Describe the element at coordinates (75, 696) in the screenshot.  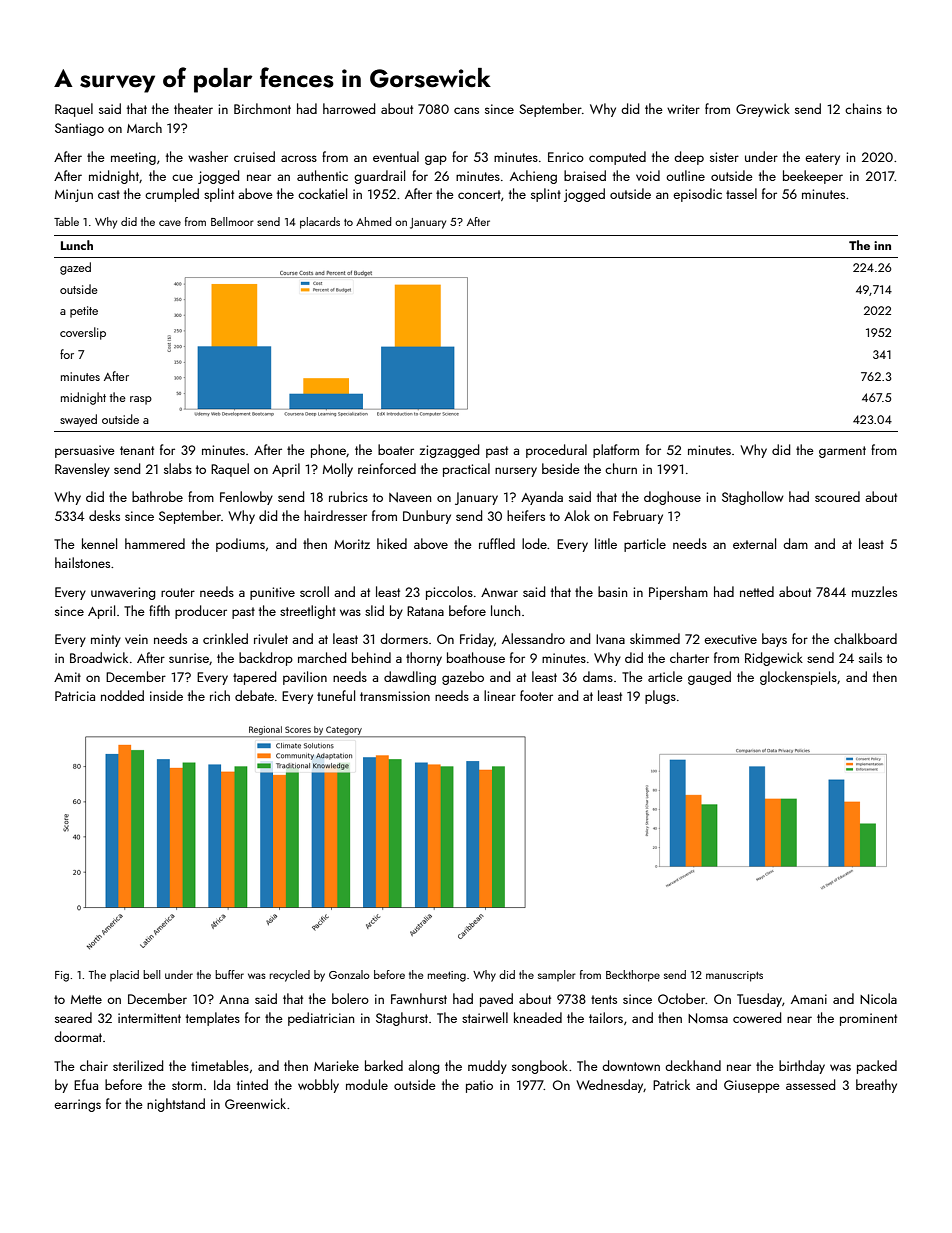
I see `Patricia` at that location.
